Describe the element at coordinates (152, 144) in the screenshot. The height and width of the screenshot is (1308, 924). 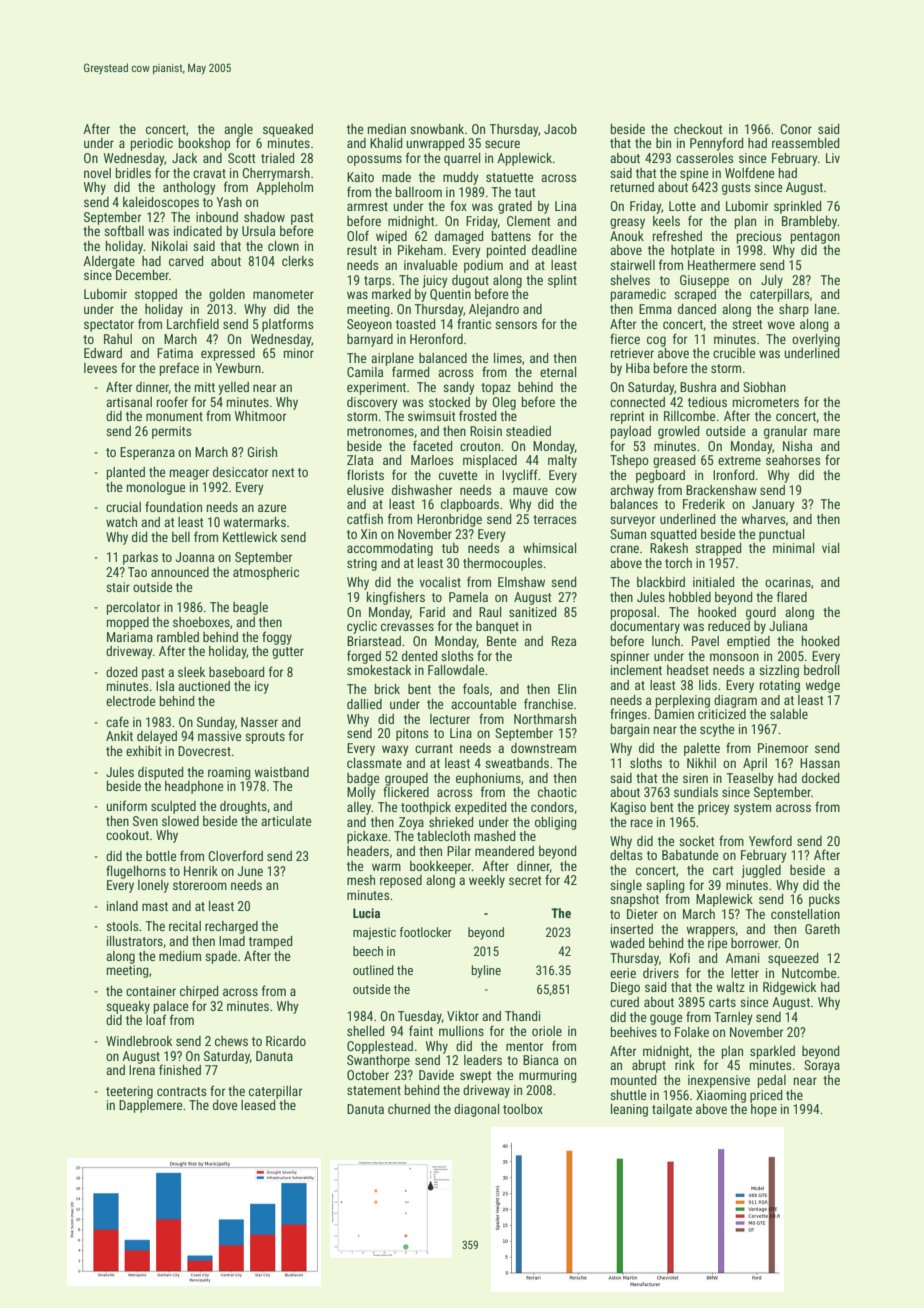
I see `periodic` at that location.
